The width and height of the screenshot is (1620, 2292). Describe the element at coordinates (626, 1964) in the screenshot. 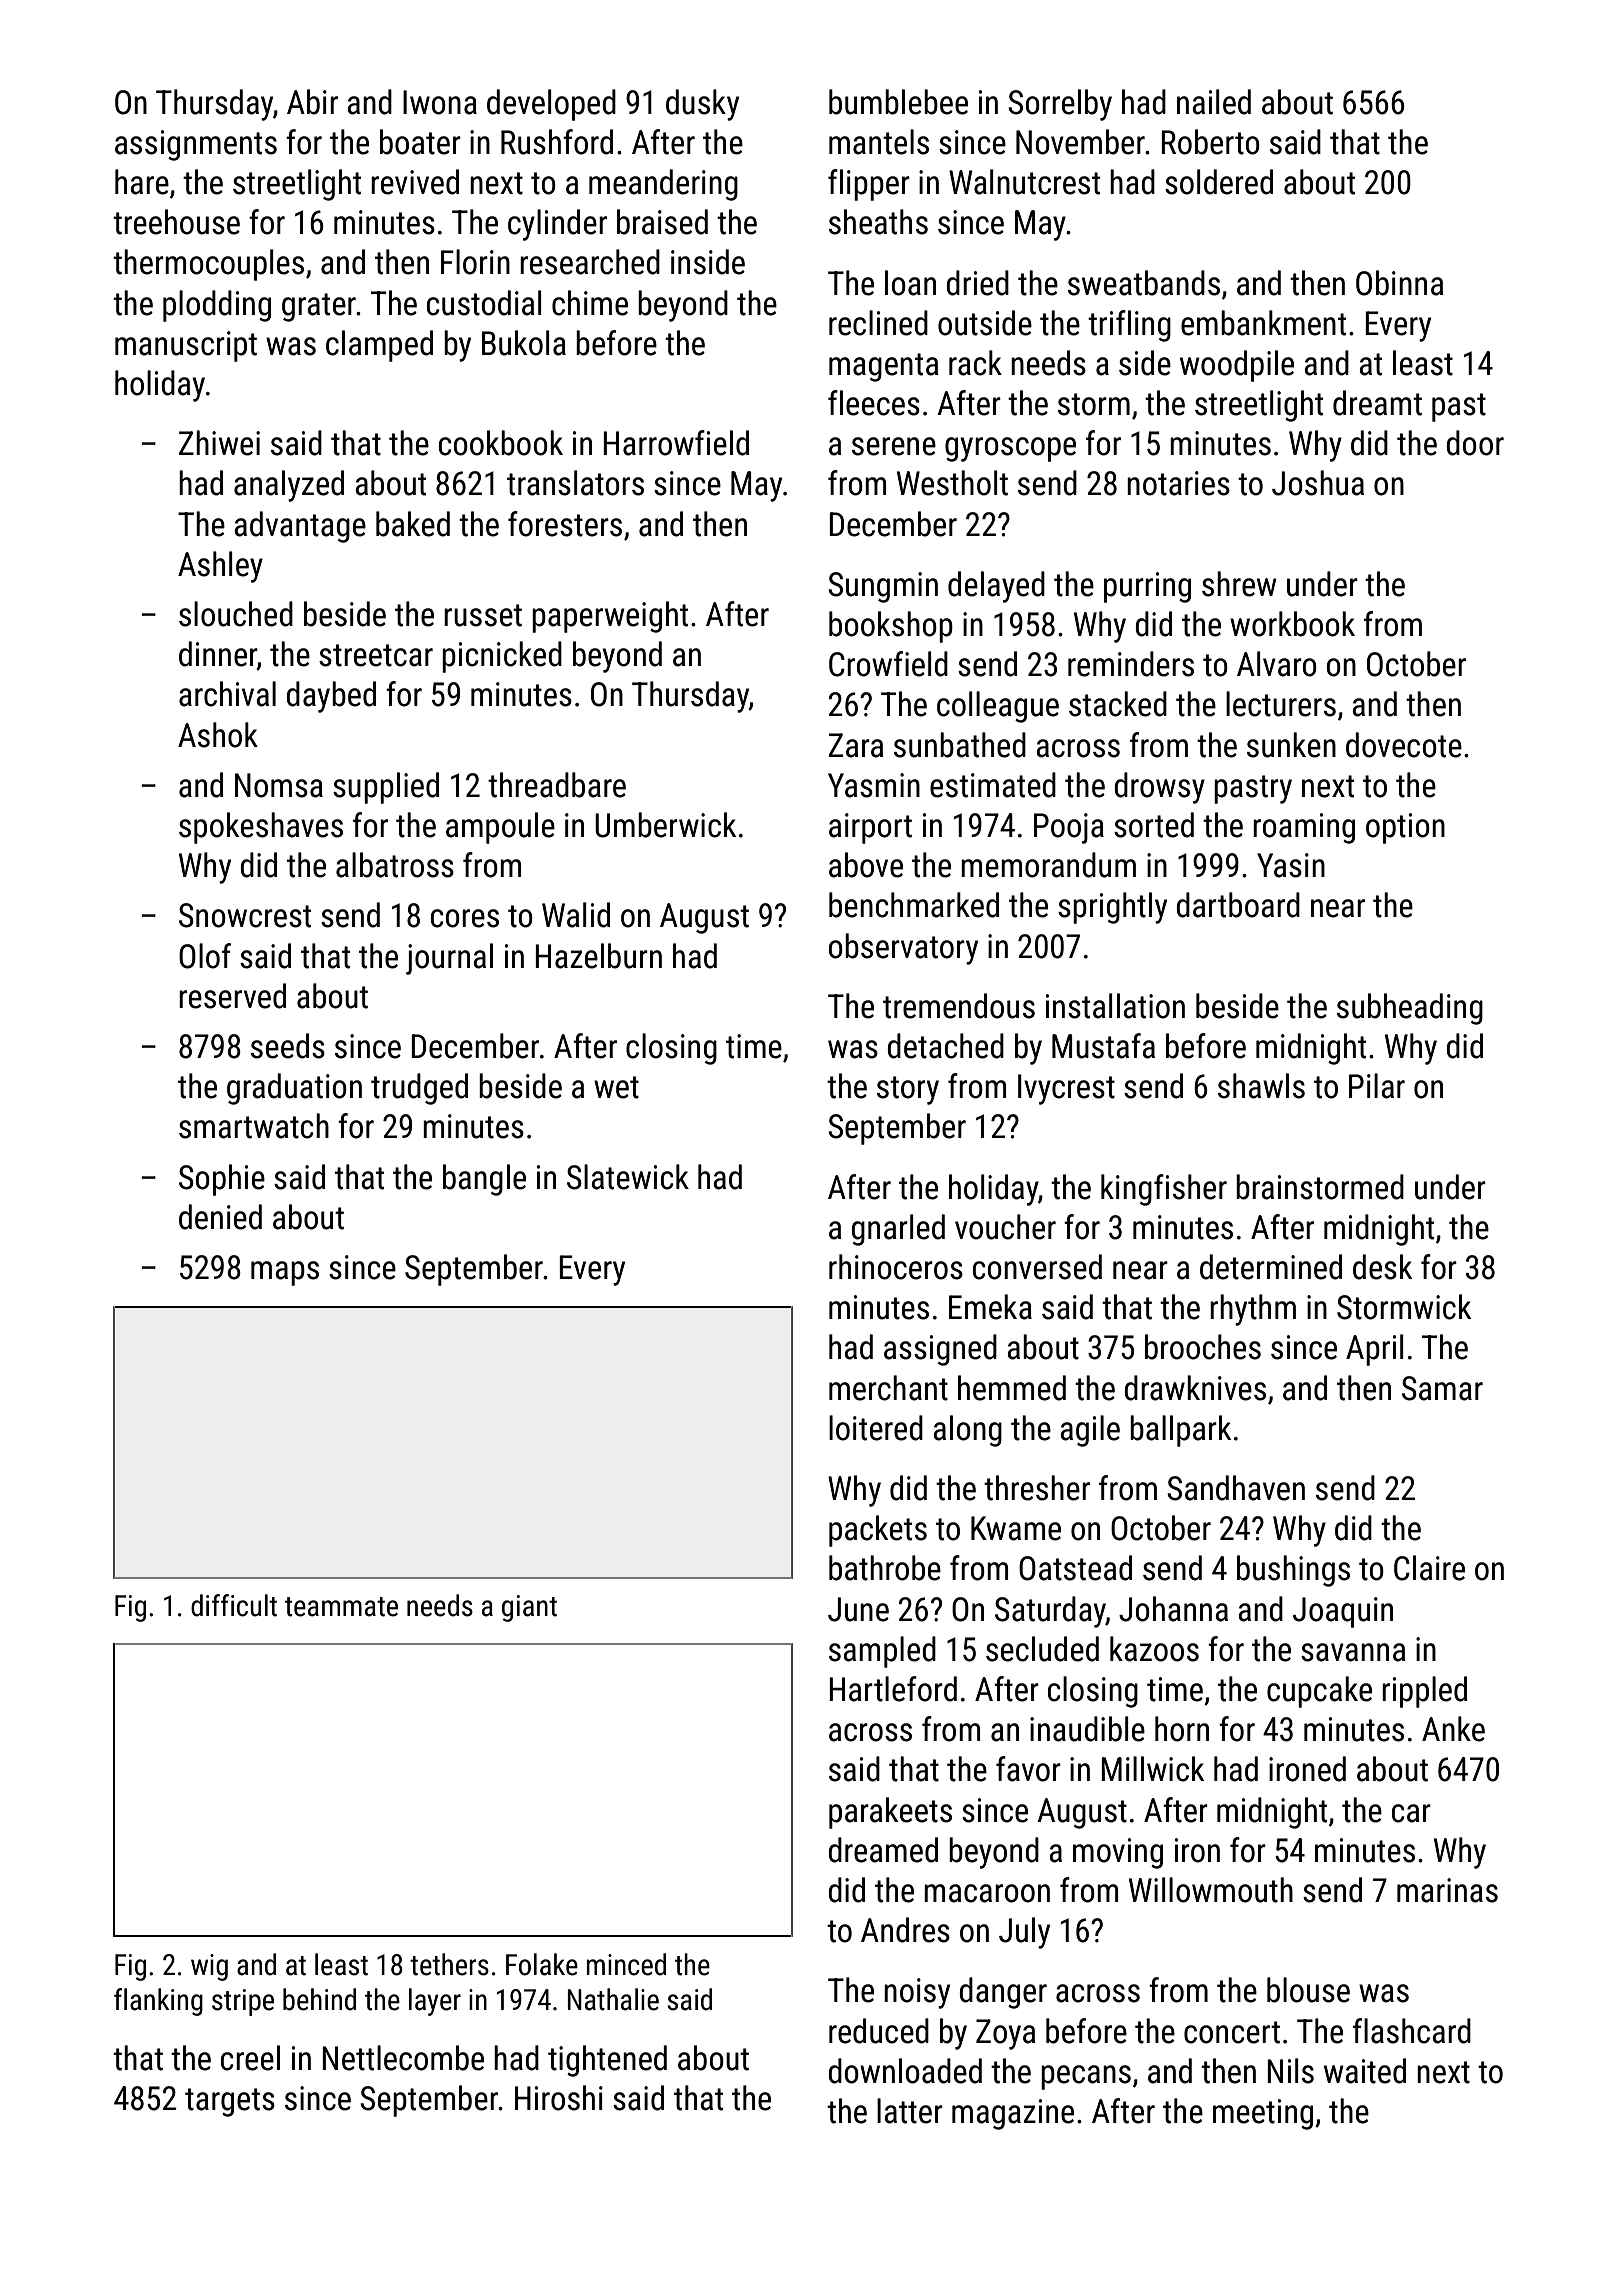

I see `minced` at that location.
